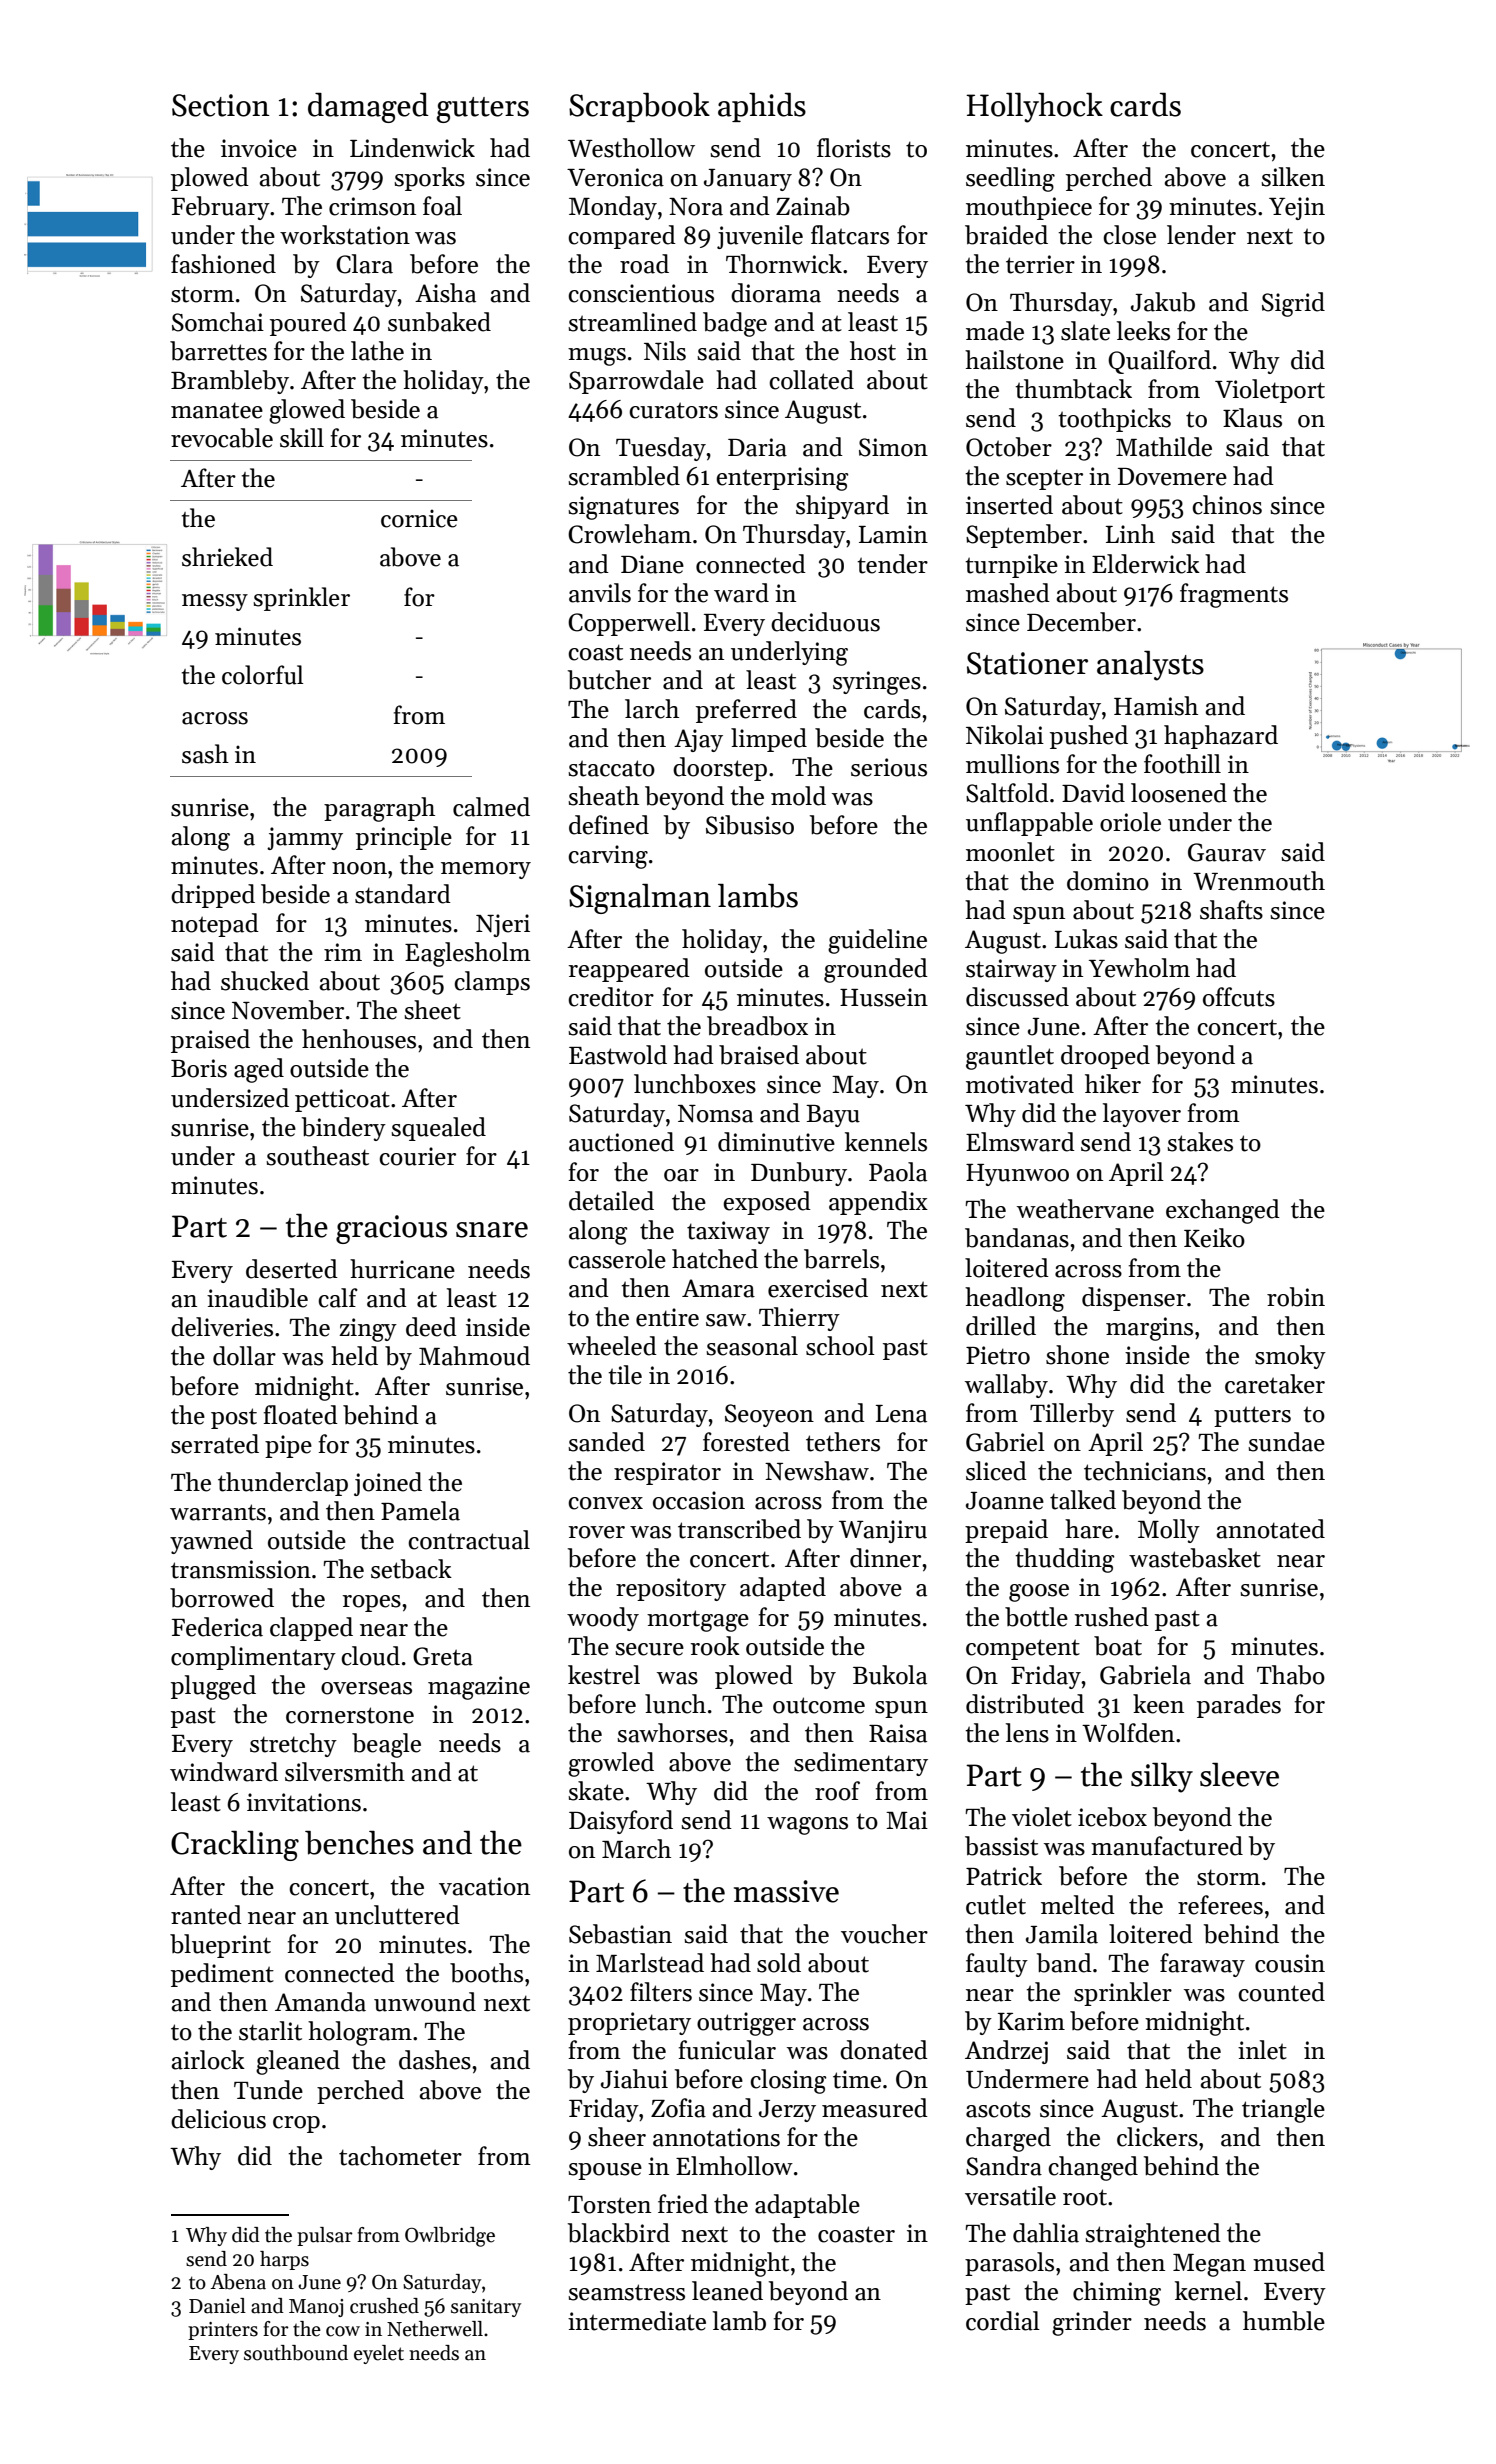 This document has width=1496, height=2464. I want to click on Thornwick, so click(784, 264).
